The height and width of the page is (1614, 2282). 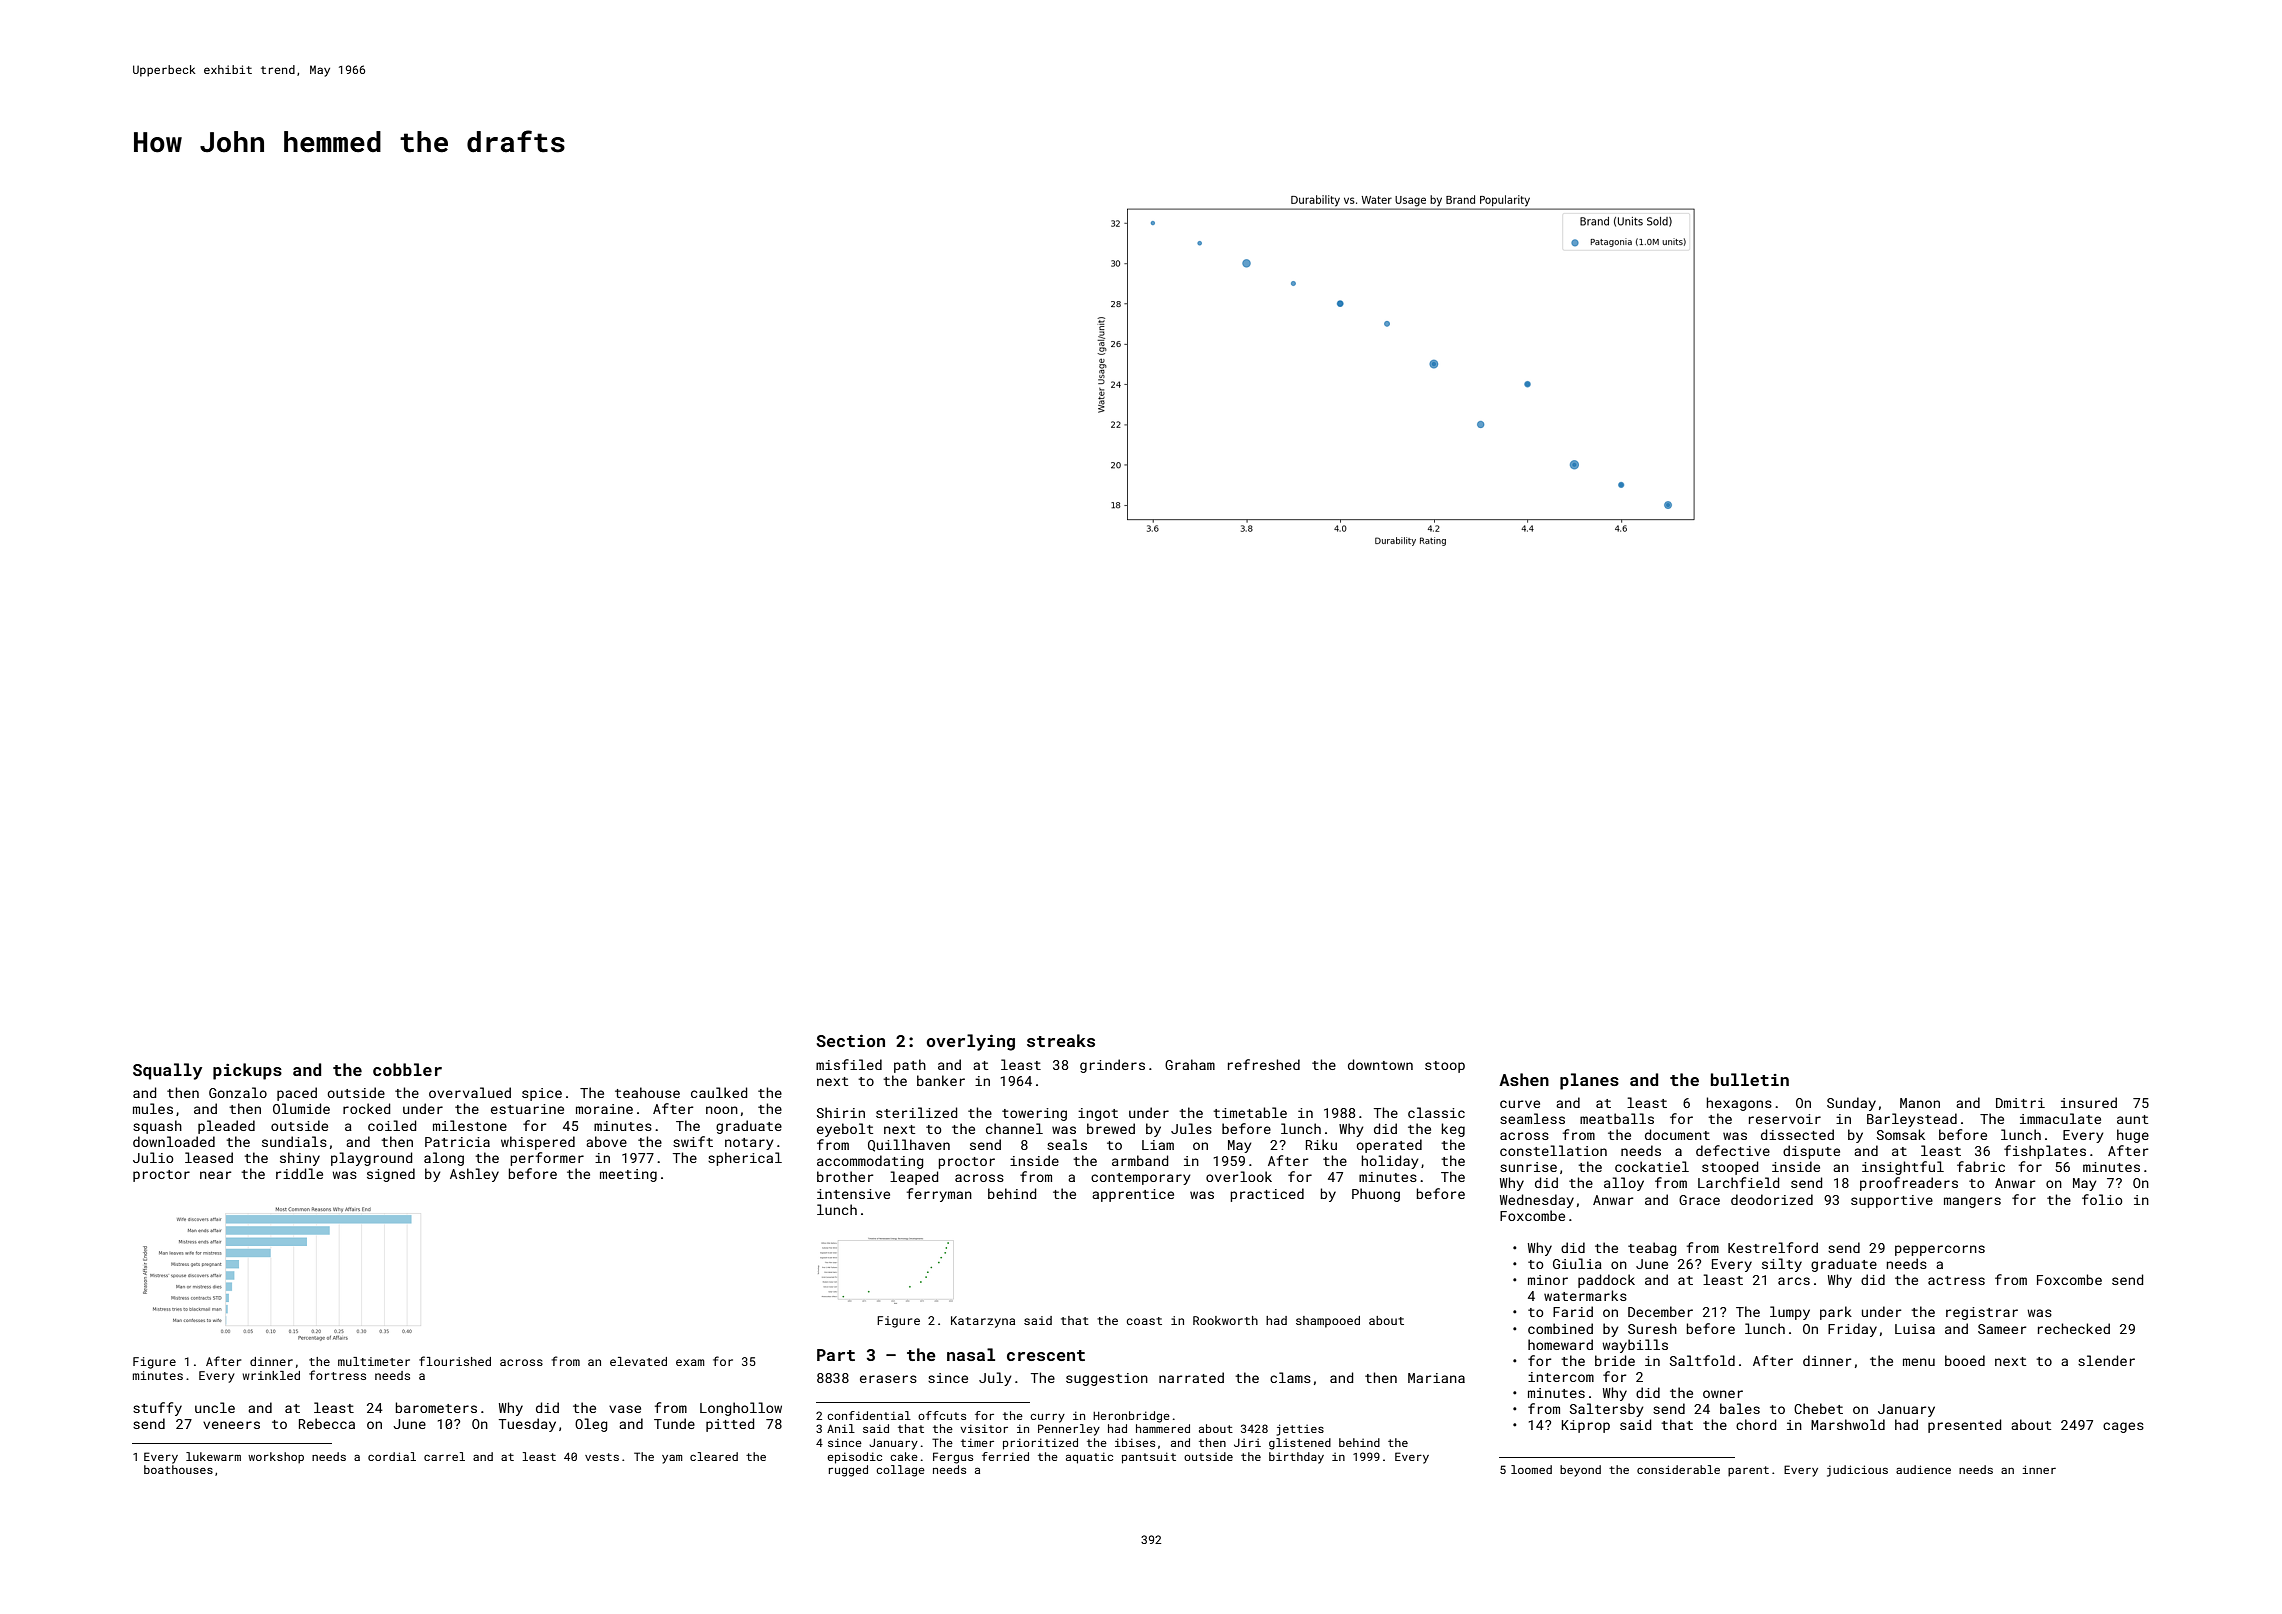 I want to click on armband, so click(x=1140, y=1160).
